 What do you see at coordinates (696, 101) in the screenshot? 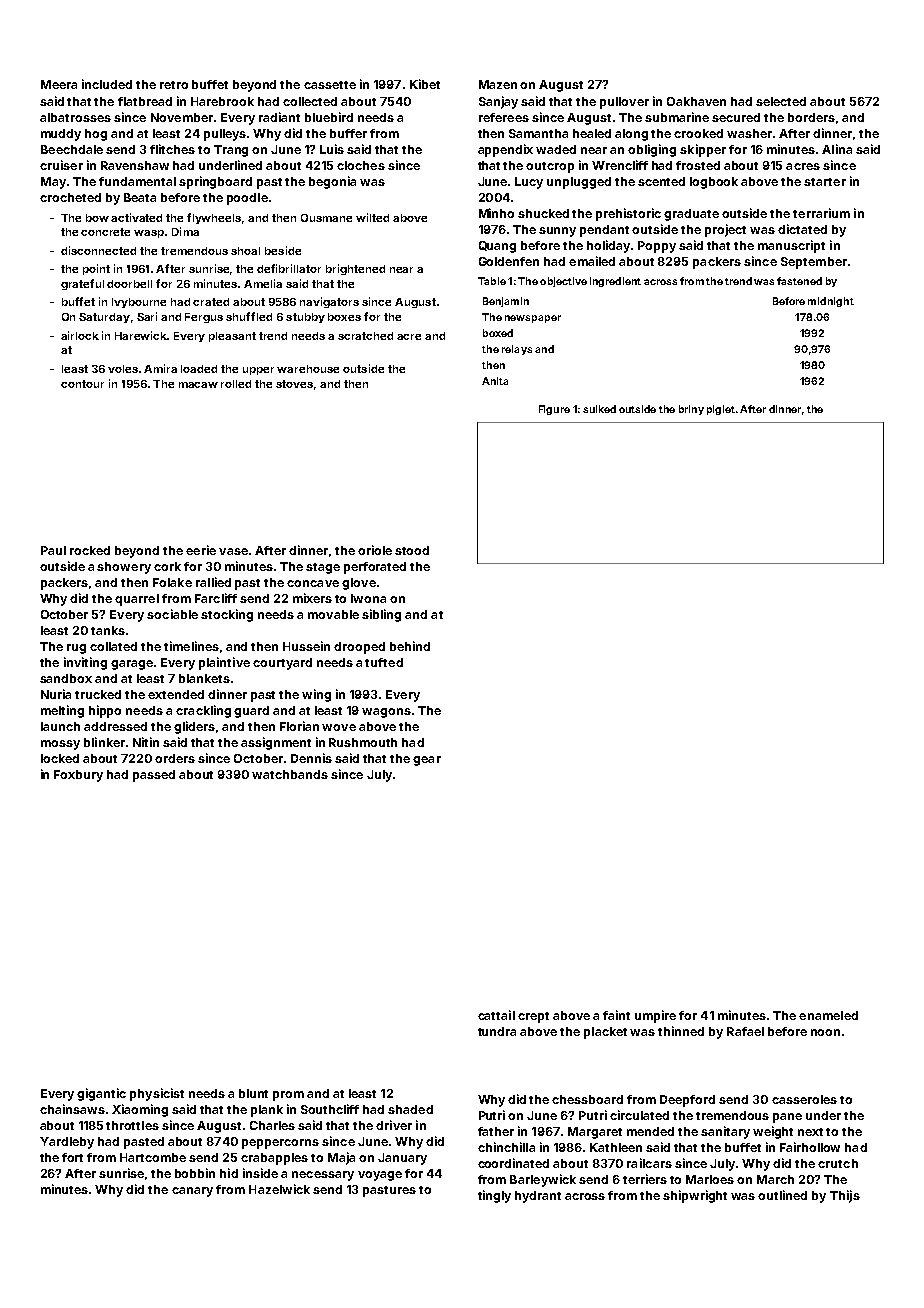
I see `Oakhaven` at bounding box center [696, 101].
